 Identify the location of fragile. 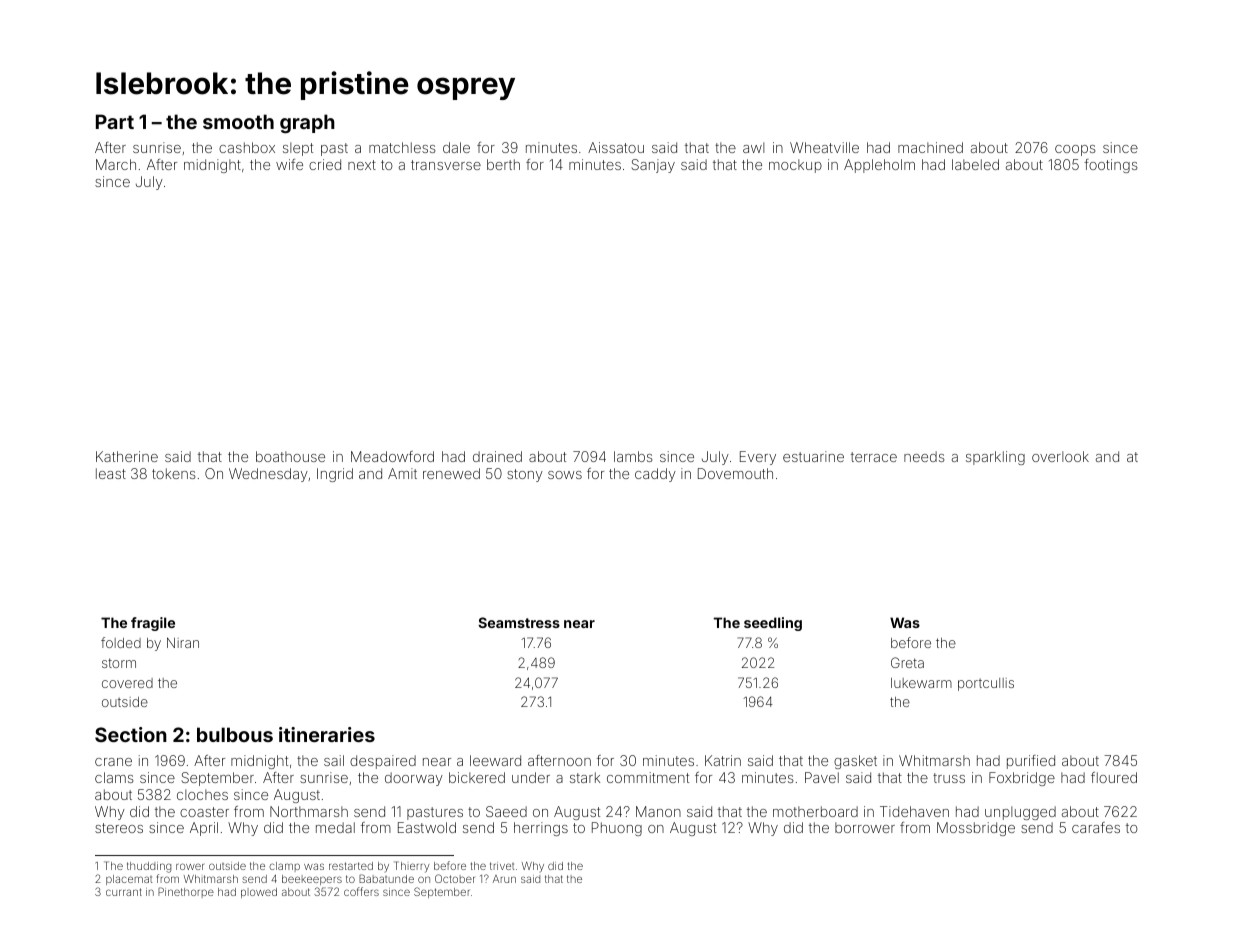
(153, 624).
